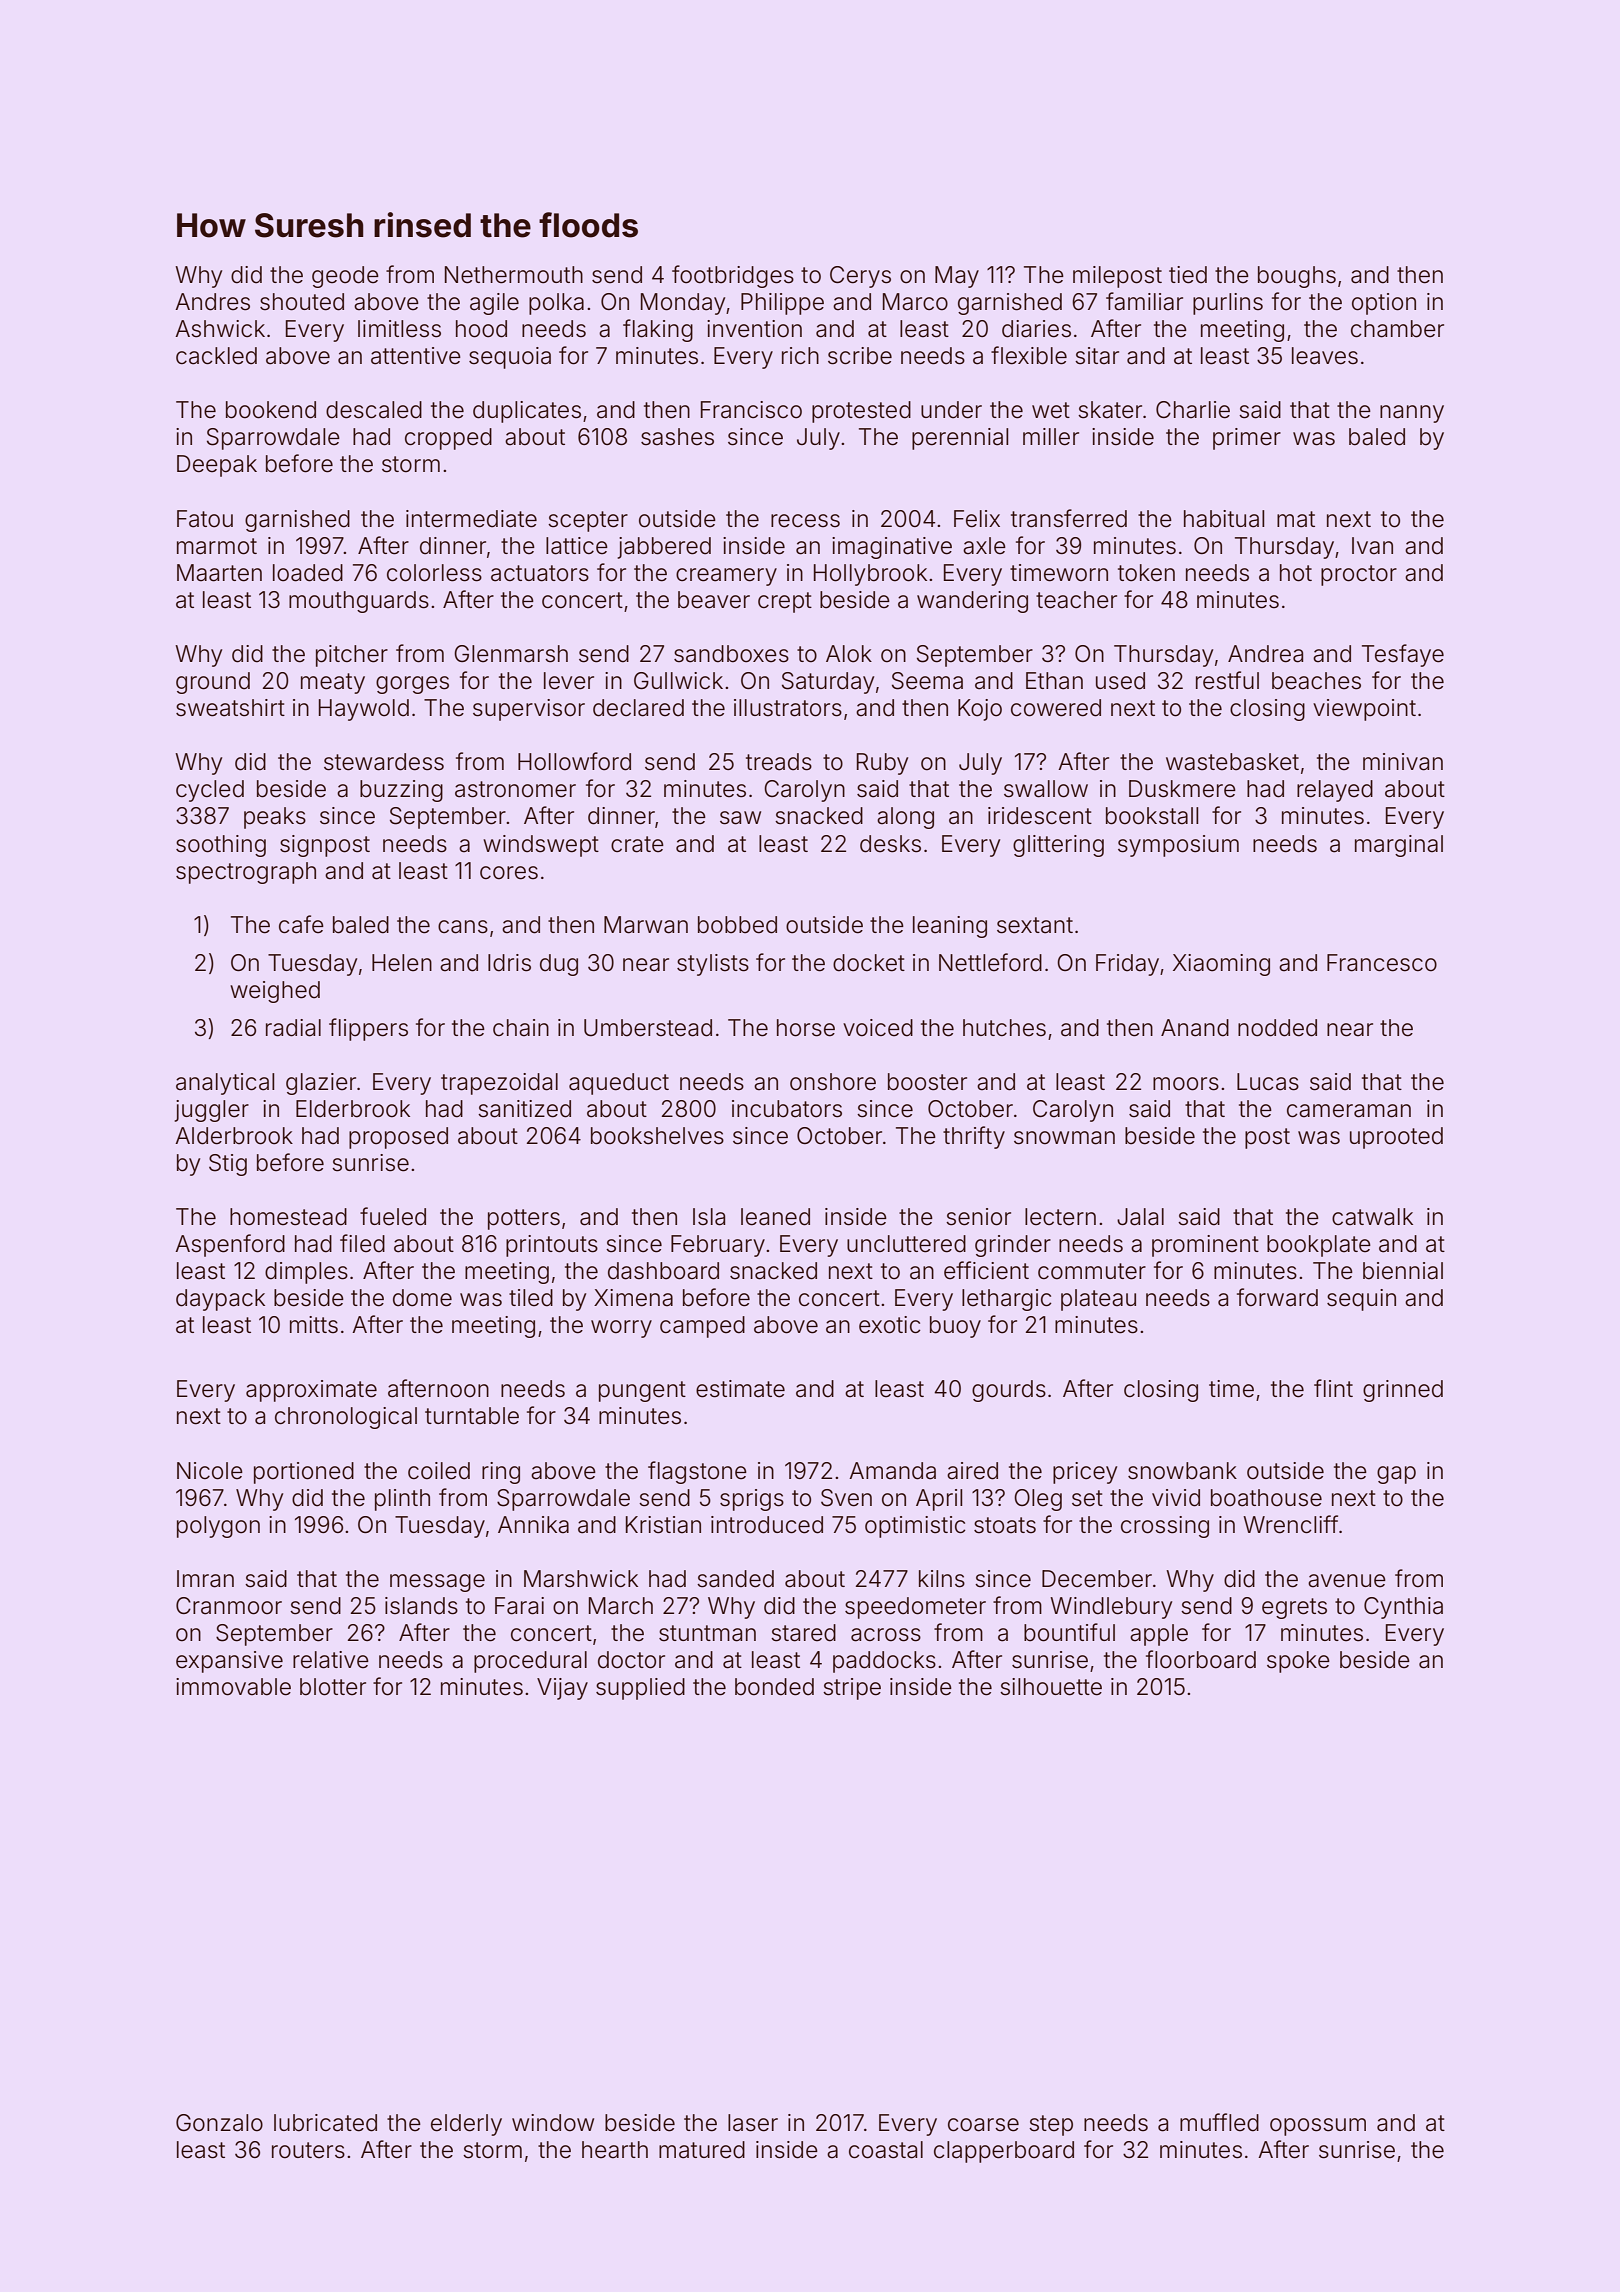 The width and height of the screenshot is (1620, 2292). I want to click on uprooted, so click(1396, 1138).
